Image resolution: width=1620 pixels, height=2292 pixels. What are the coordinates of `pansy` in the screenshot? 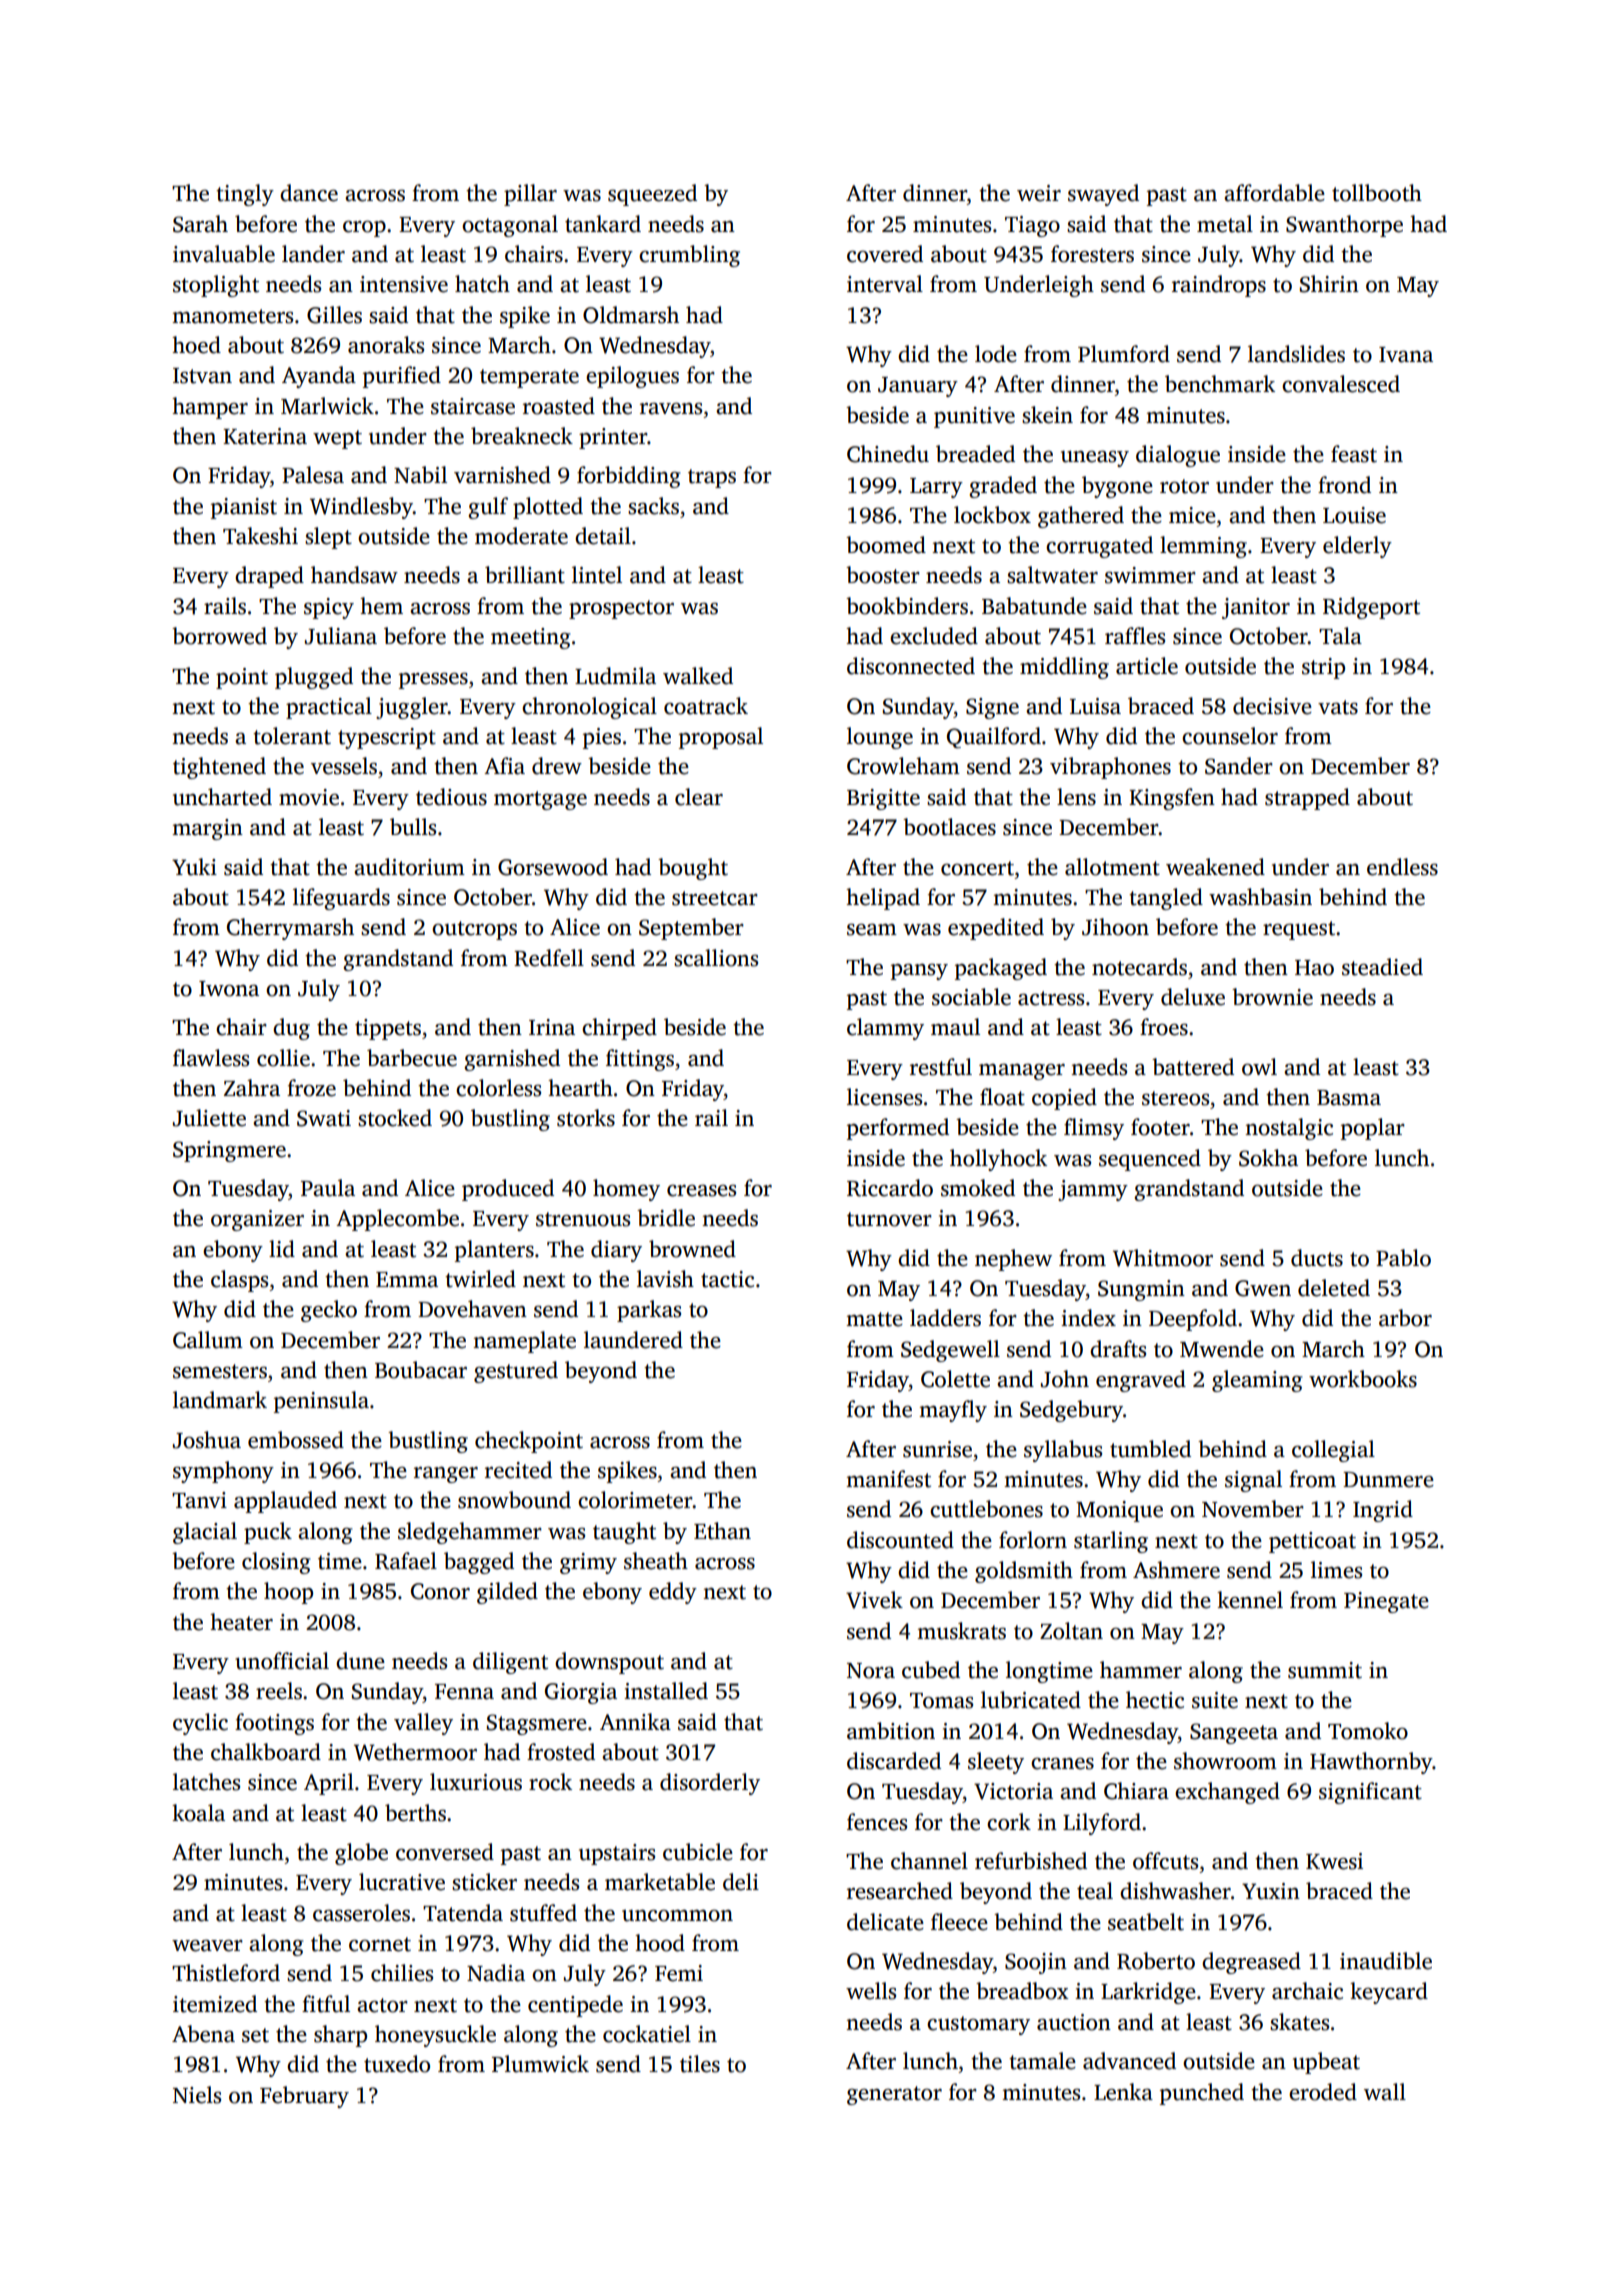 It's located at (919, 972).
